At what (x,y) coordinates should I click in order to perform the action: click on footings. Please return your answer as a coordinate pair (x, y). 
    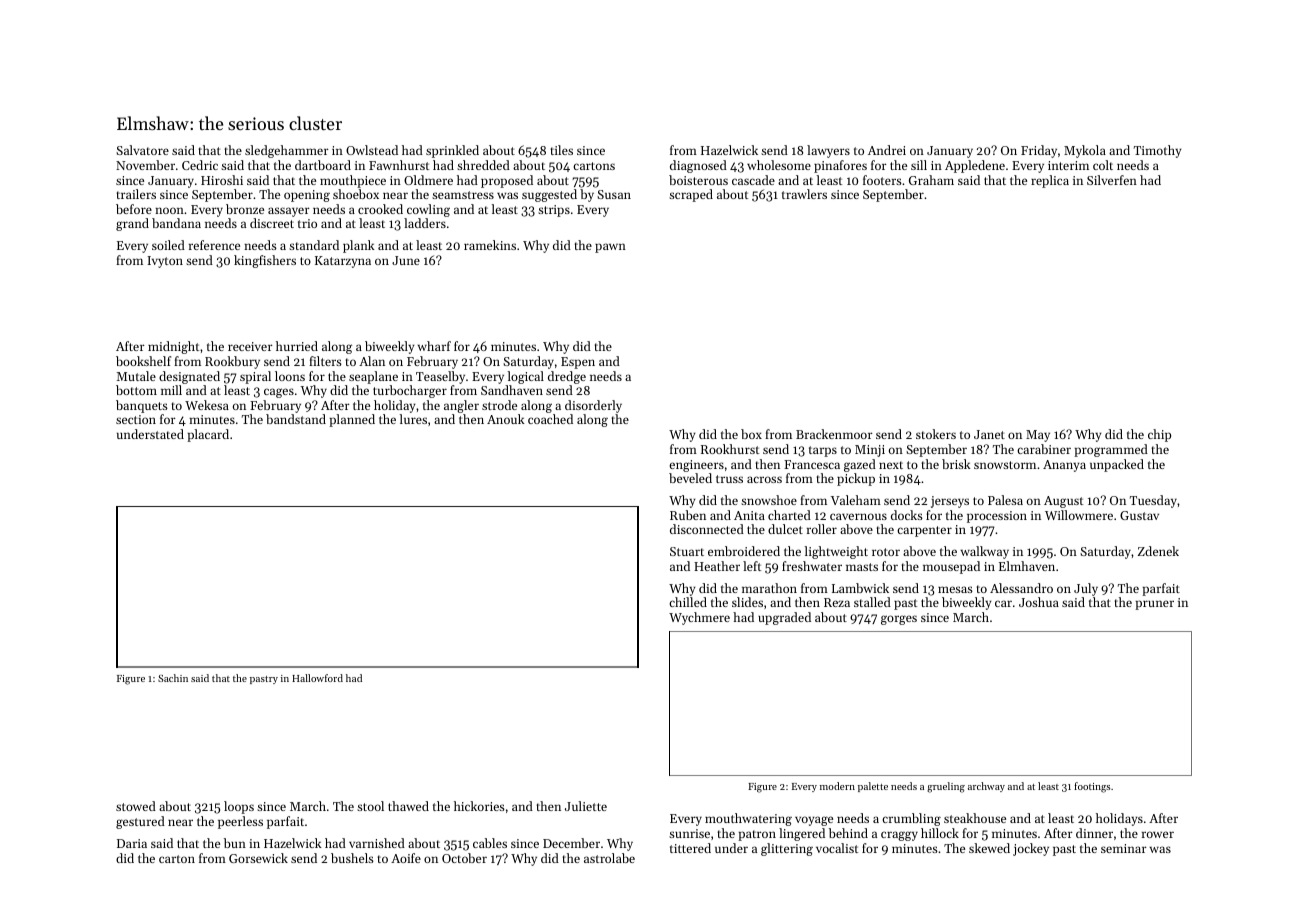
    Looking at the image, I should click on (1092, 787).
